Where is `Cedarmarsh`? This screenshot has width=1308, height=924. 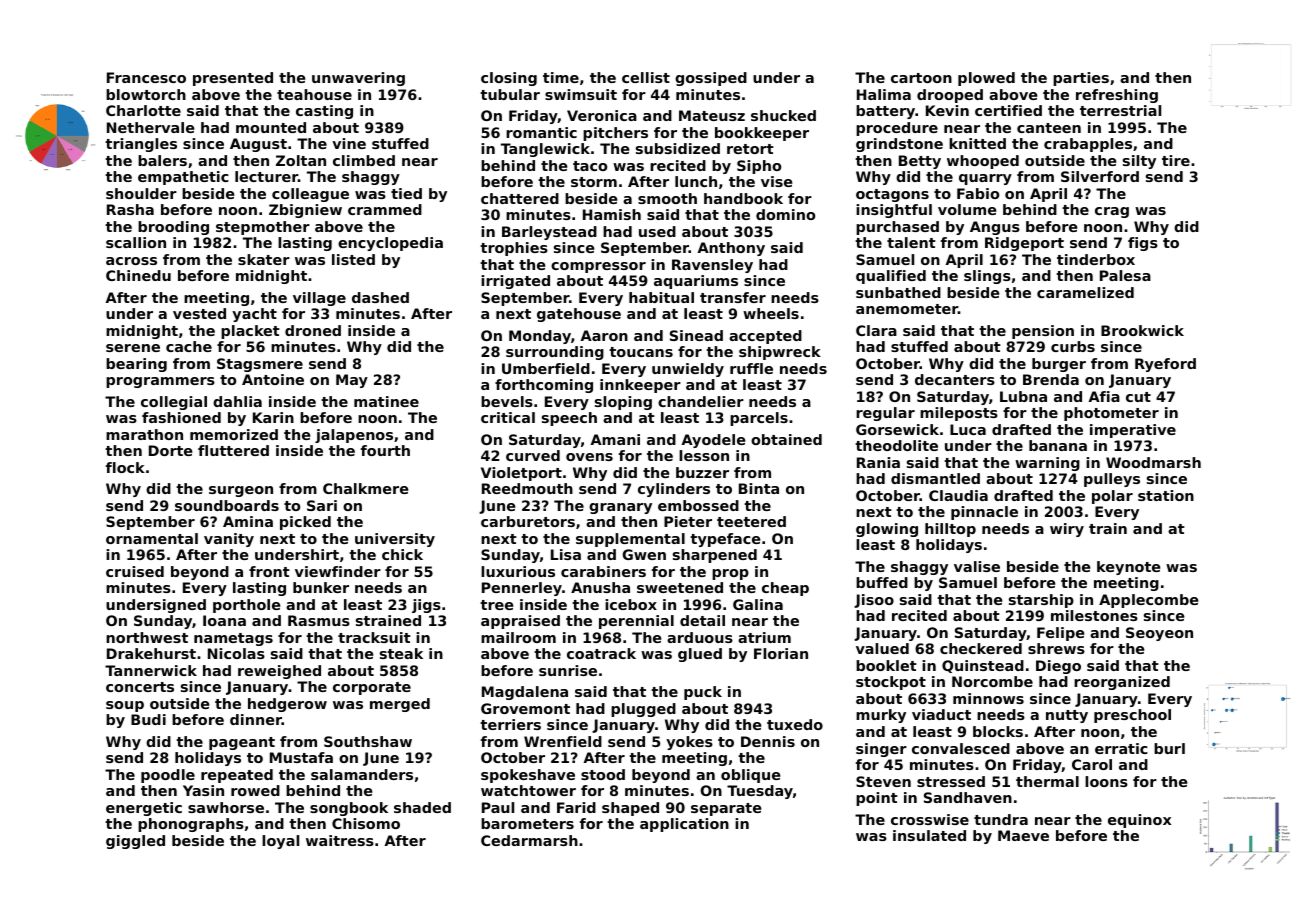 Cedarmarsh is located at coordinates (529, 840).
